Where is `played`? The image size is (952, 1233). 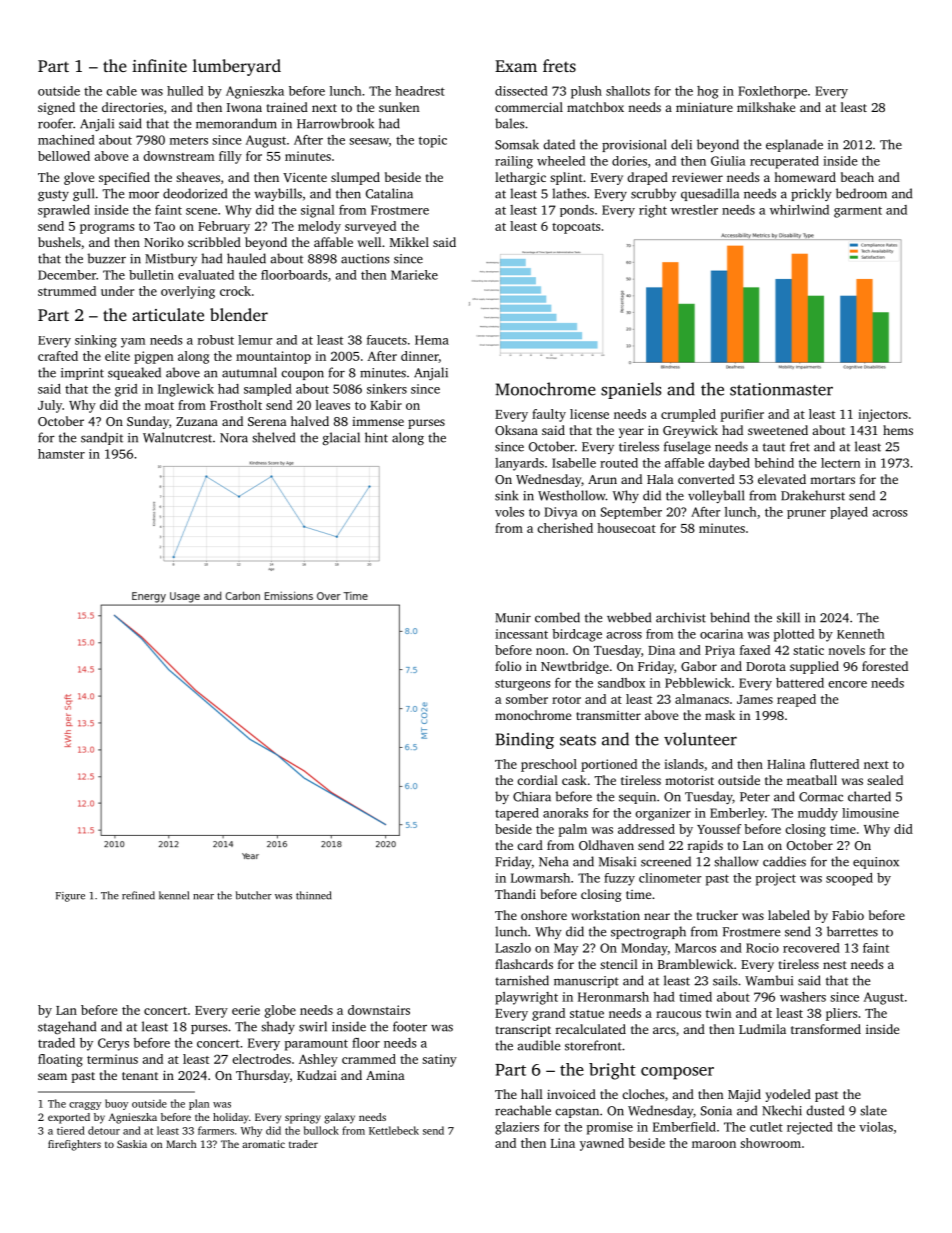 played is located at coordinates (849, 513).
